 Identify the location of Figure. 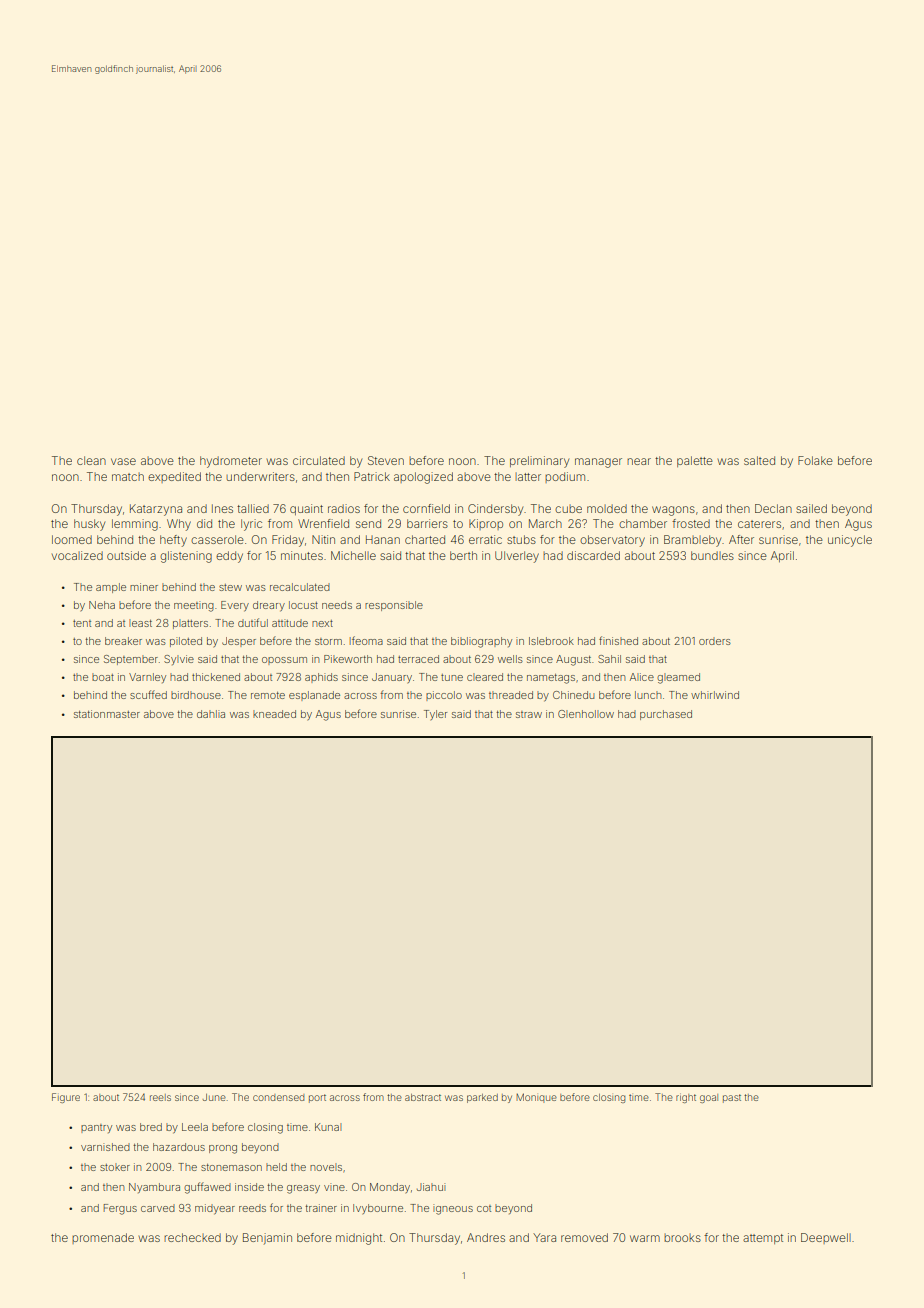
(66, 1098).
